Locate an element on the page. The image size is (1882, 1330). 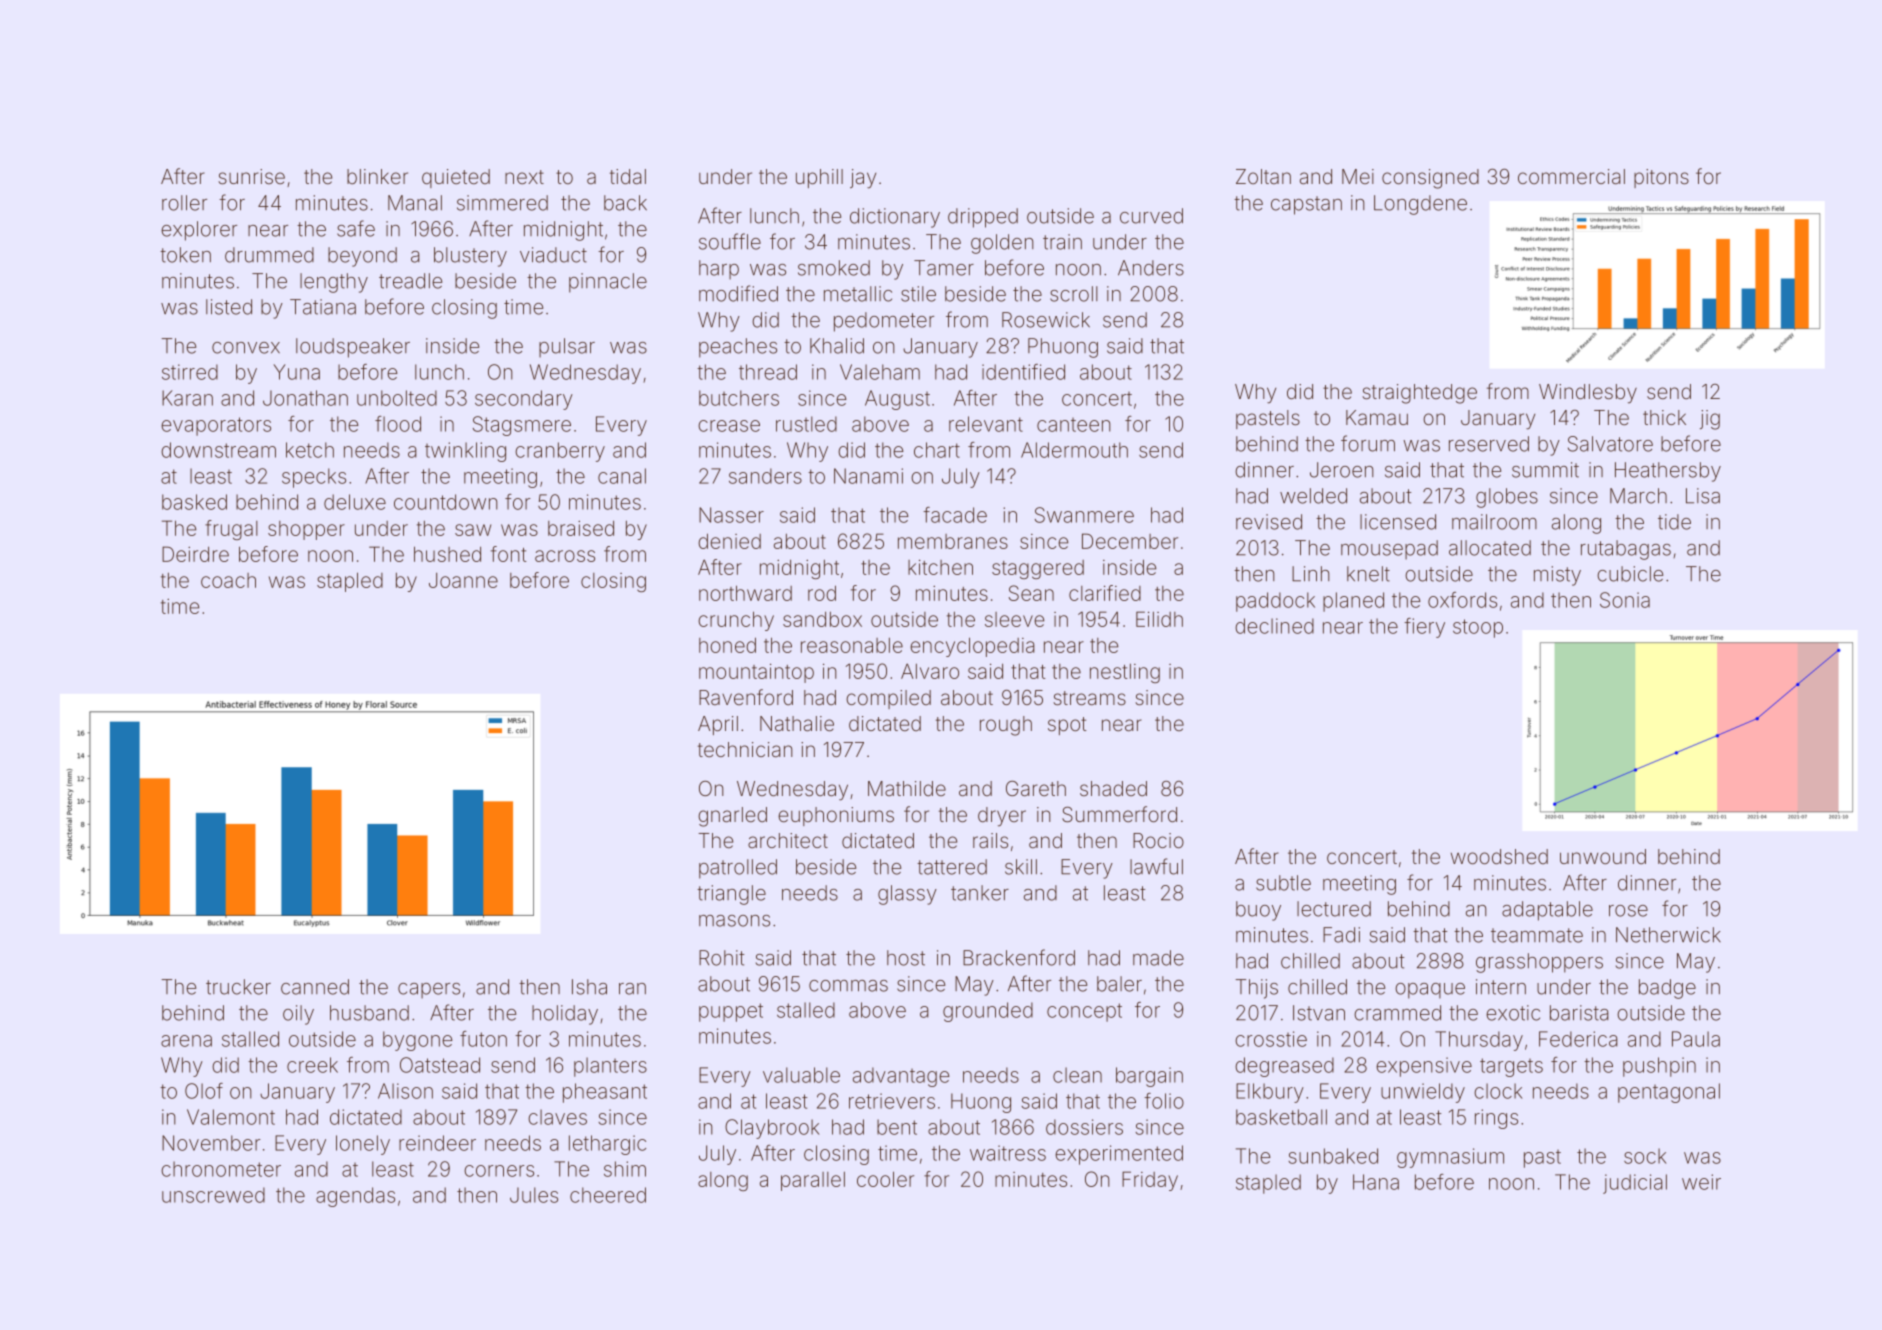
Alvaro is located at coordinates (930, 671).
